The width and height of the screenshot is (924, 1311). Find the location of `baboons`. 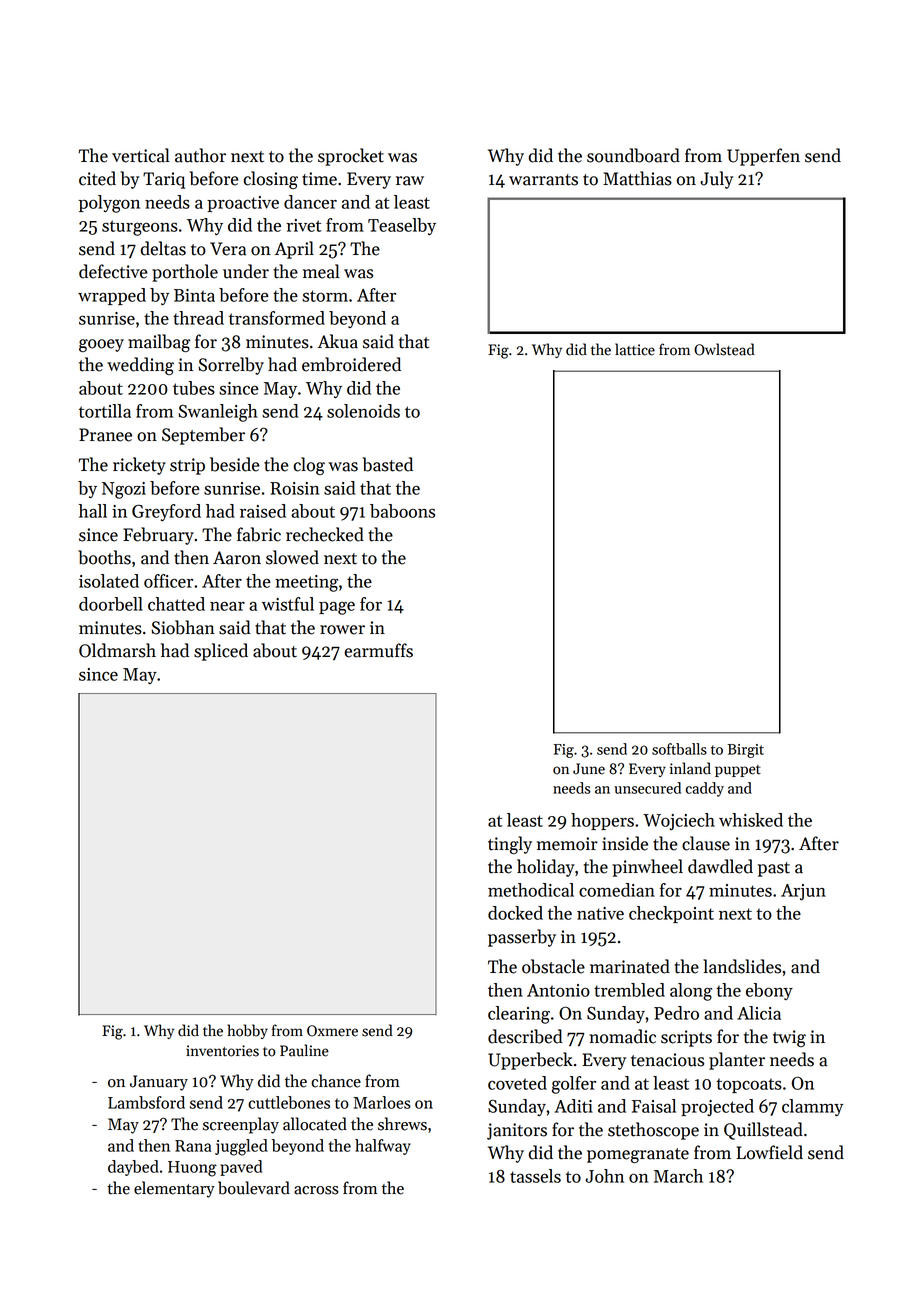

baboons is located at coordinates (402, 511).
